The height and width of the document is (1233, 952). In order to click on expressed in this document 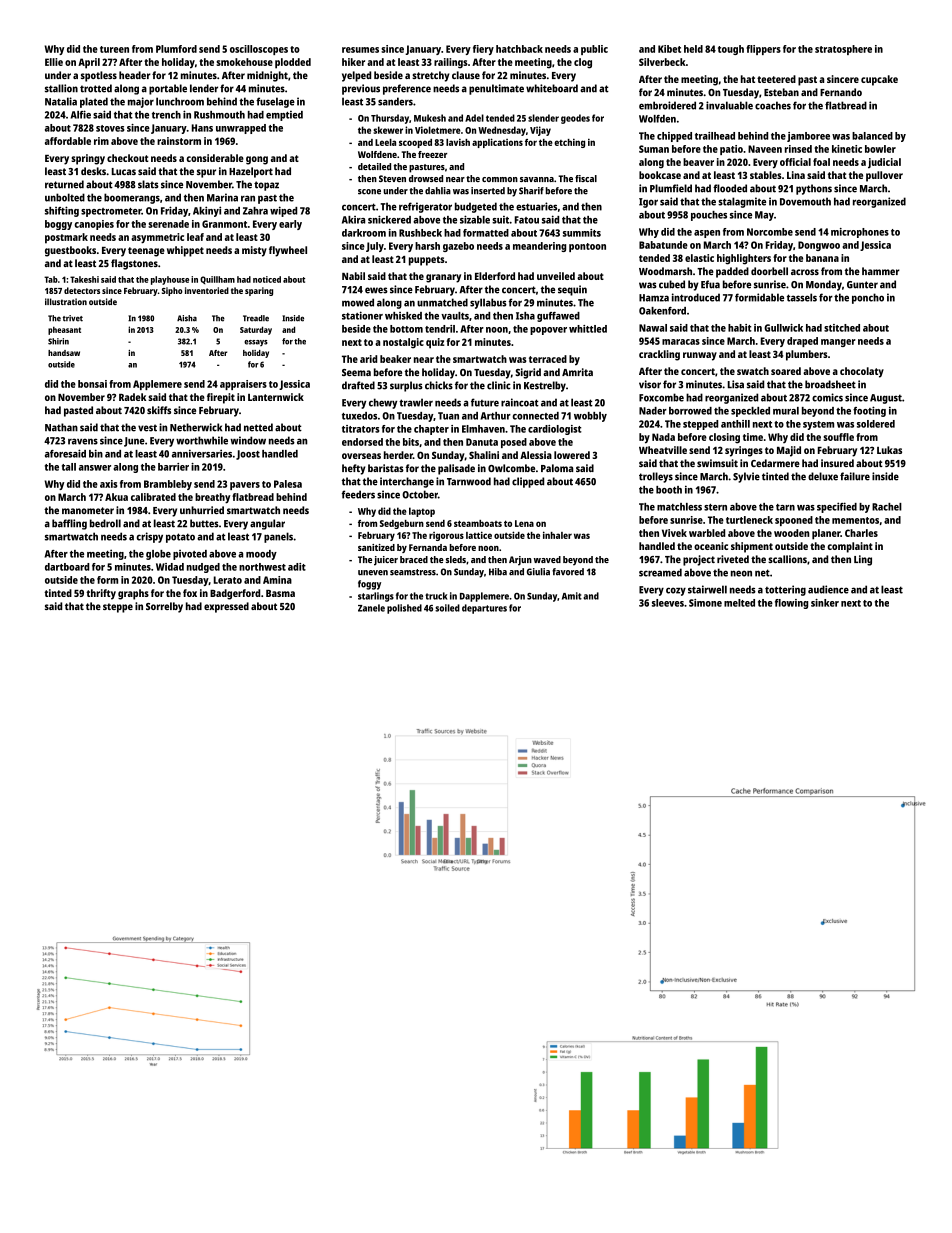, I will do `click(226, 607)`.
